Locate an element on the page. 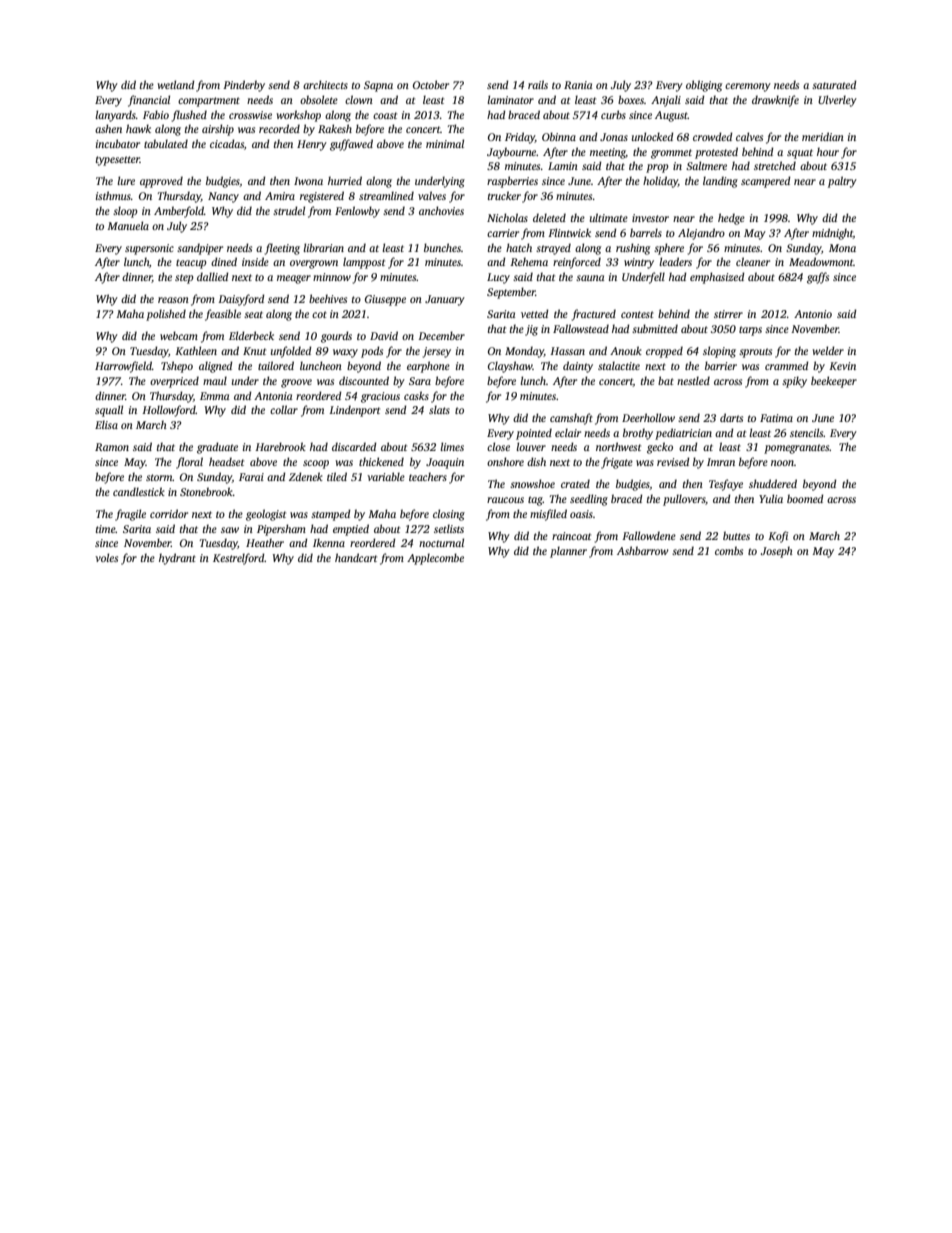 The width and height of the document is (952, 1233). unfolded is located at coordinates (291, 352).
